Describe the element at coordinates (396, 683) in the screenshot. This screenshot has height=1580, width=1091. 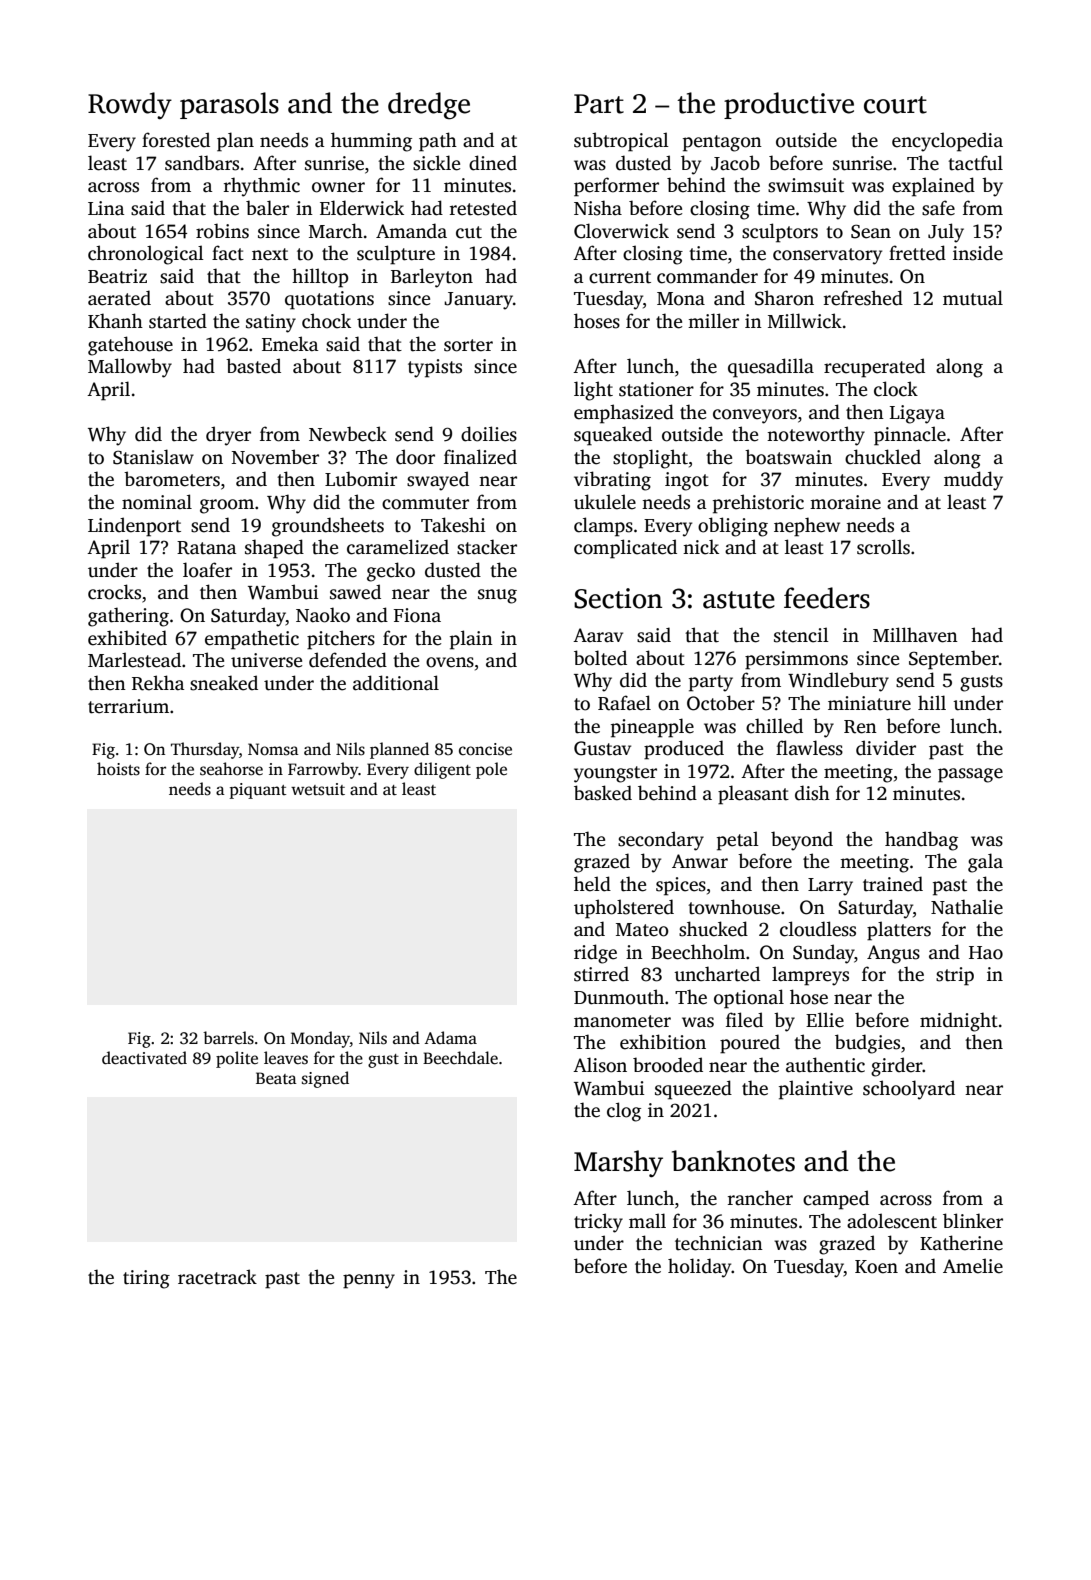
I see `additional` at that location.
